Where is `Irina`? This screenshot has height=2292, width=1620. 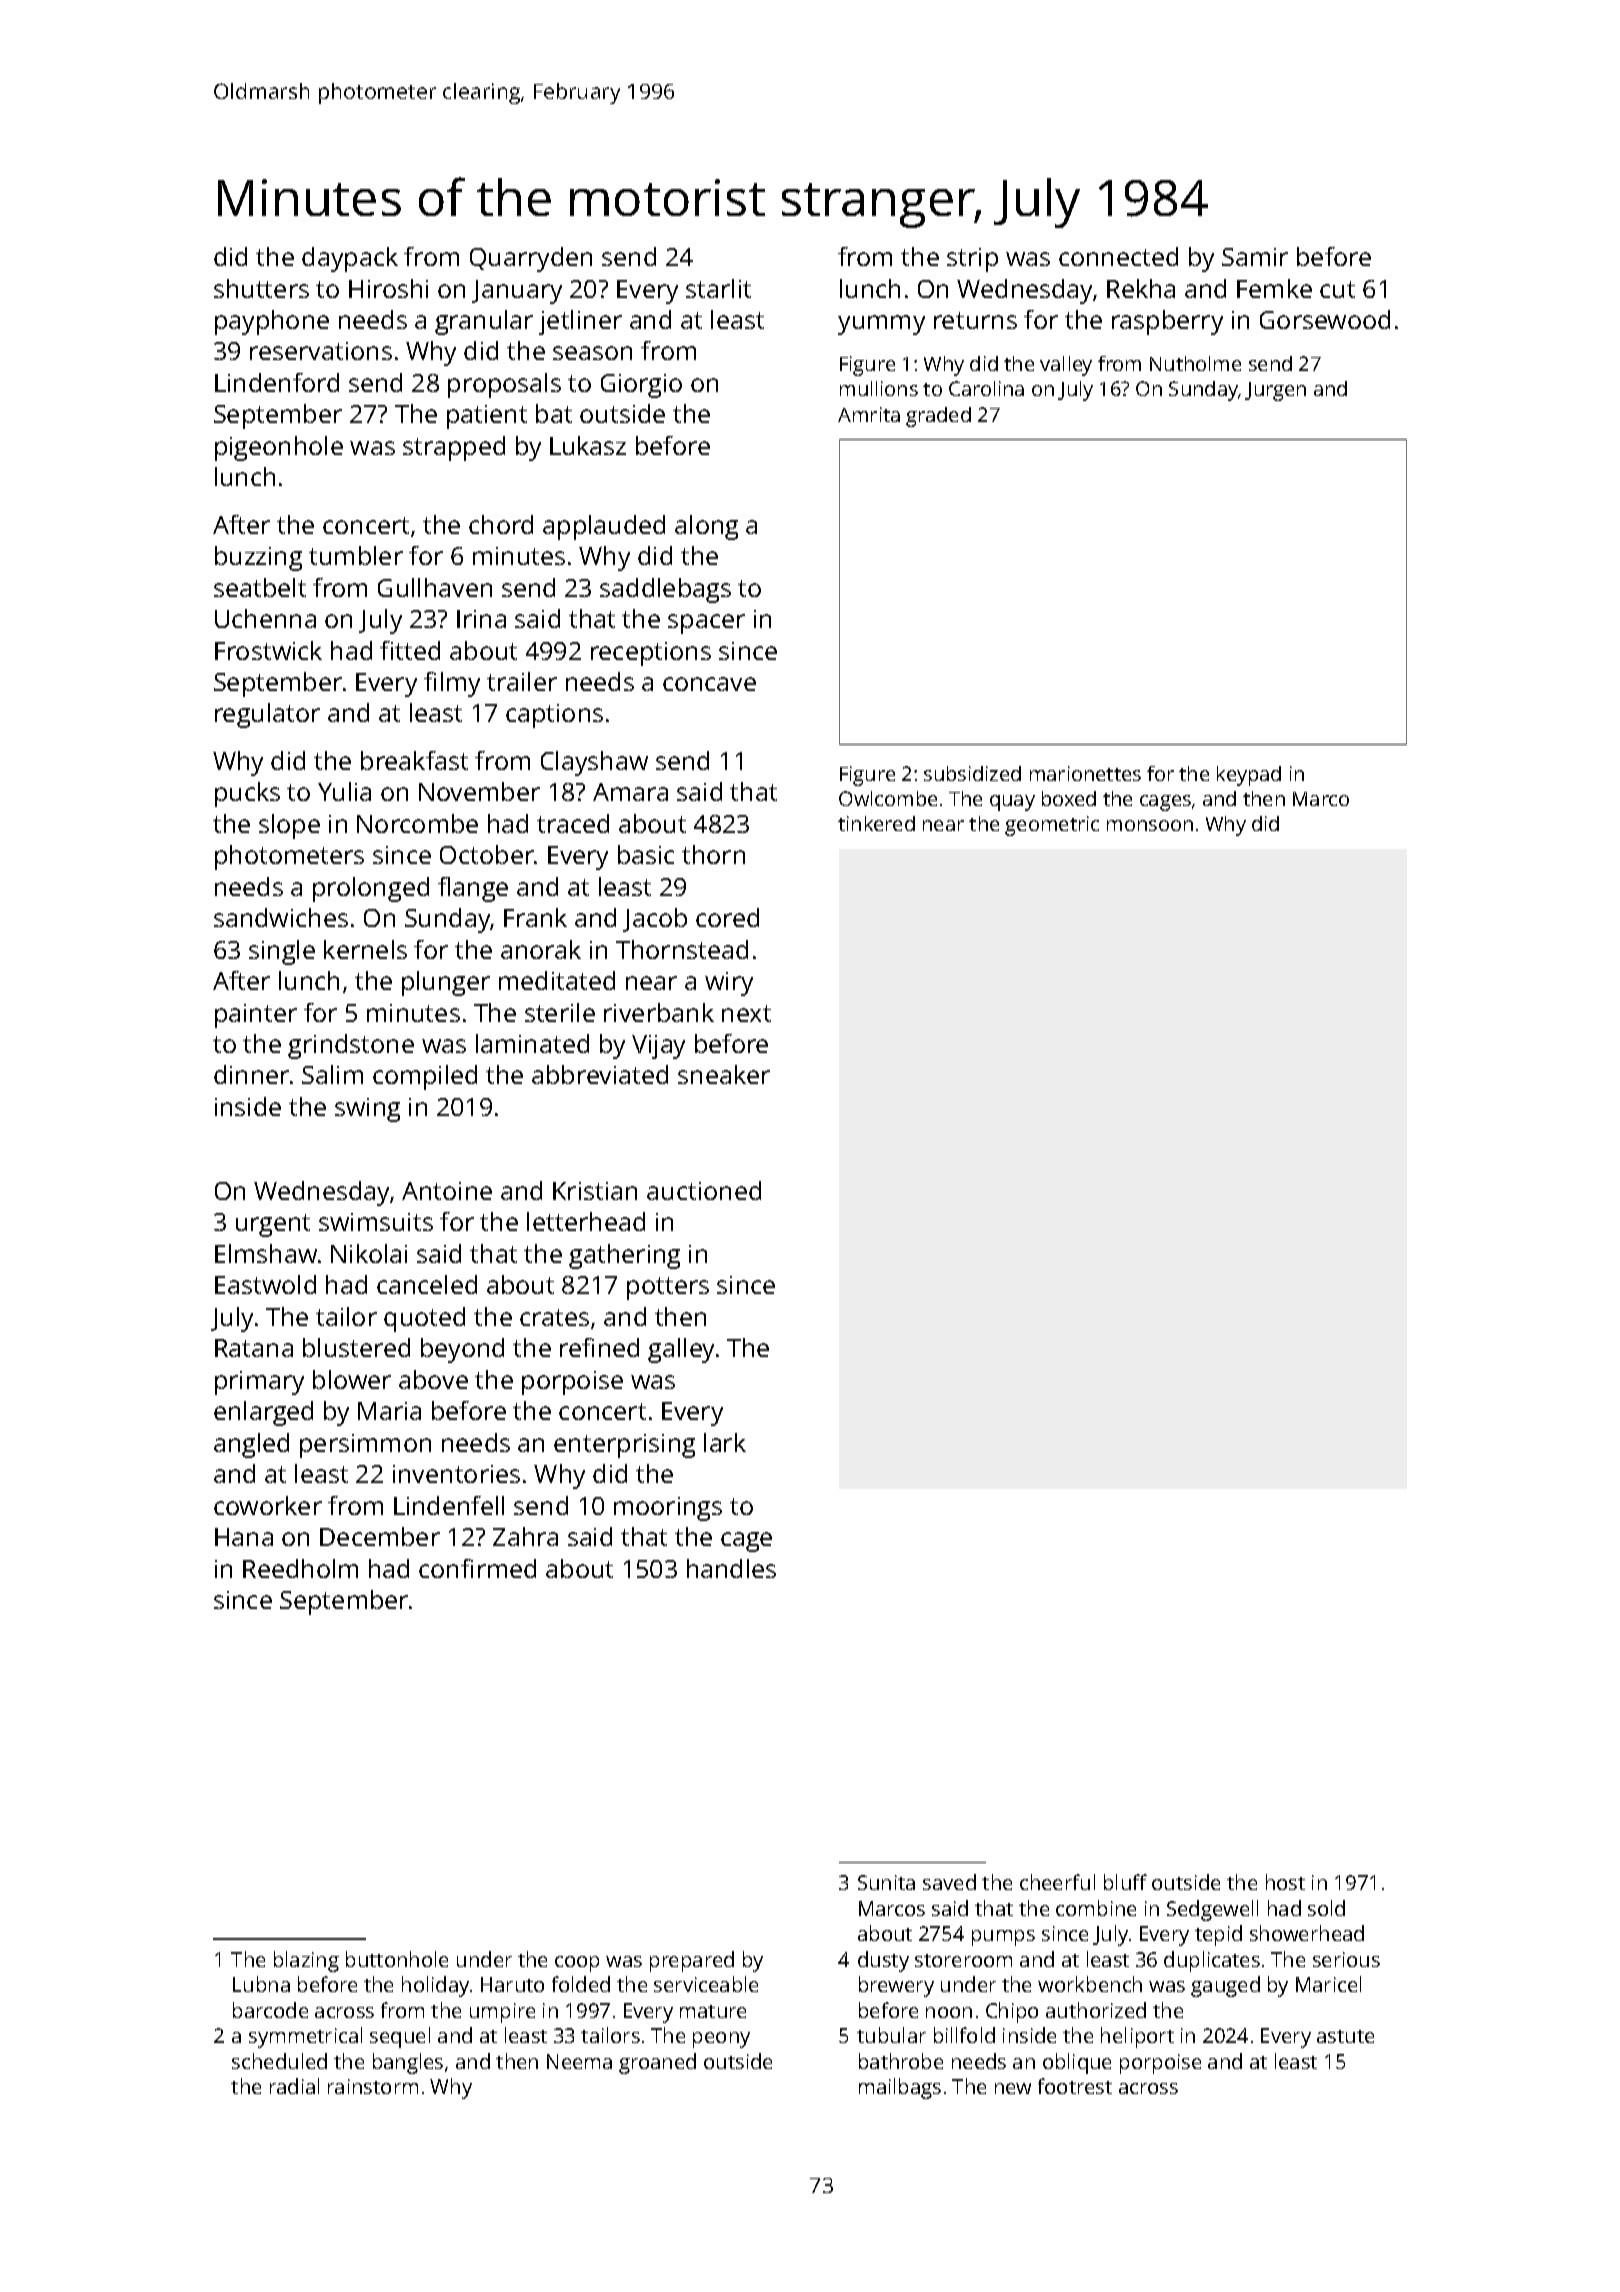
Irina is located at coordinates (481, 619).
